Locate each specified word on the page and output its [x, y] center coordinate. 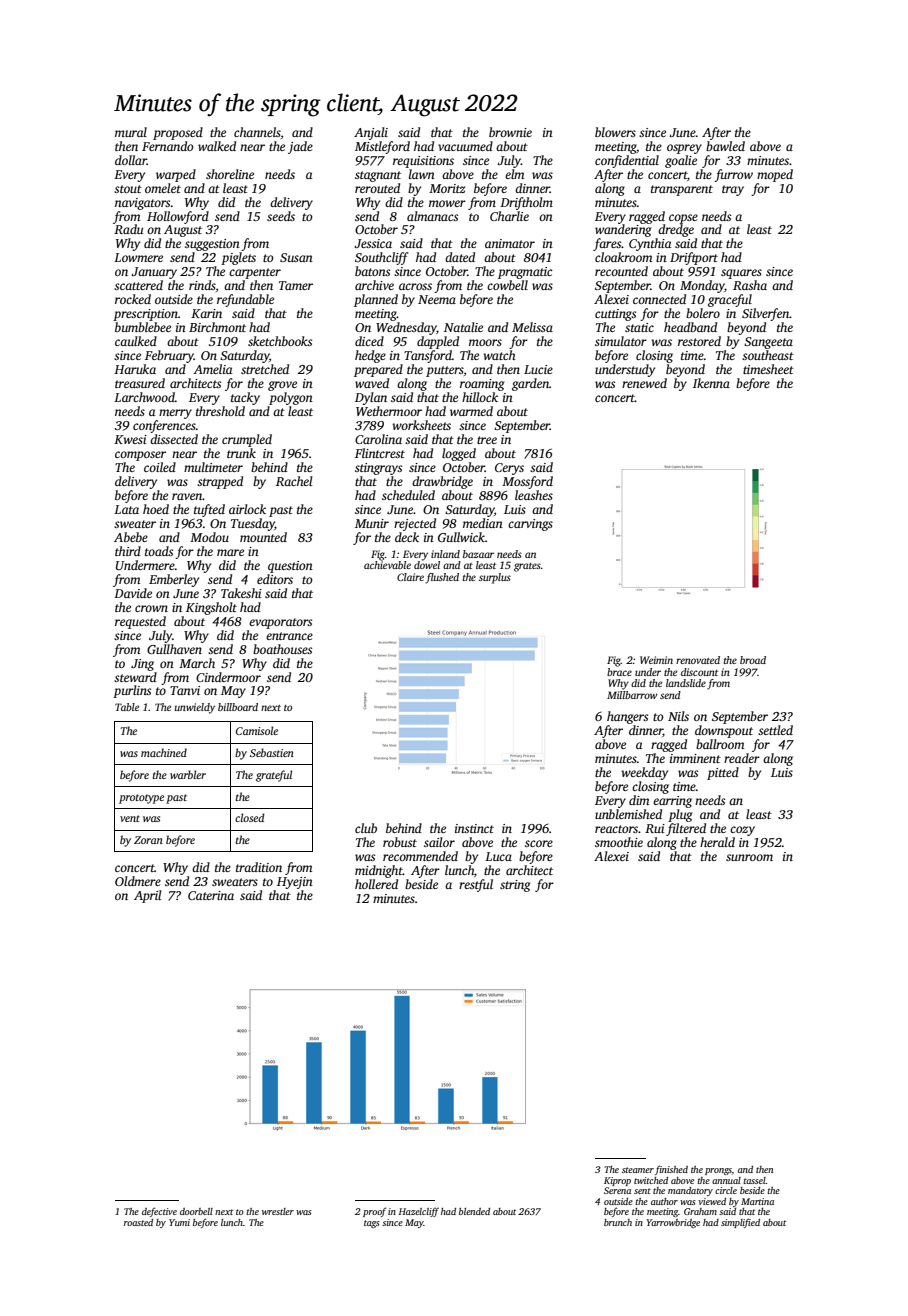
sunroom [749, 857]
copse [683, 219]
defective [159, 1212]
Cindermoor [228, 677]
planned [376, 300]
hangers [627, 717]
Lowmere [138, 257]
